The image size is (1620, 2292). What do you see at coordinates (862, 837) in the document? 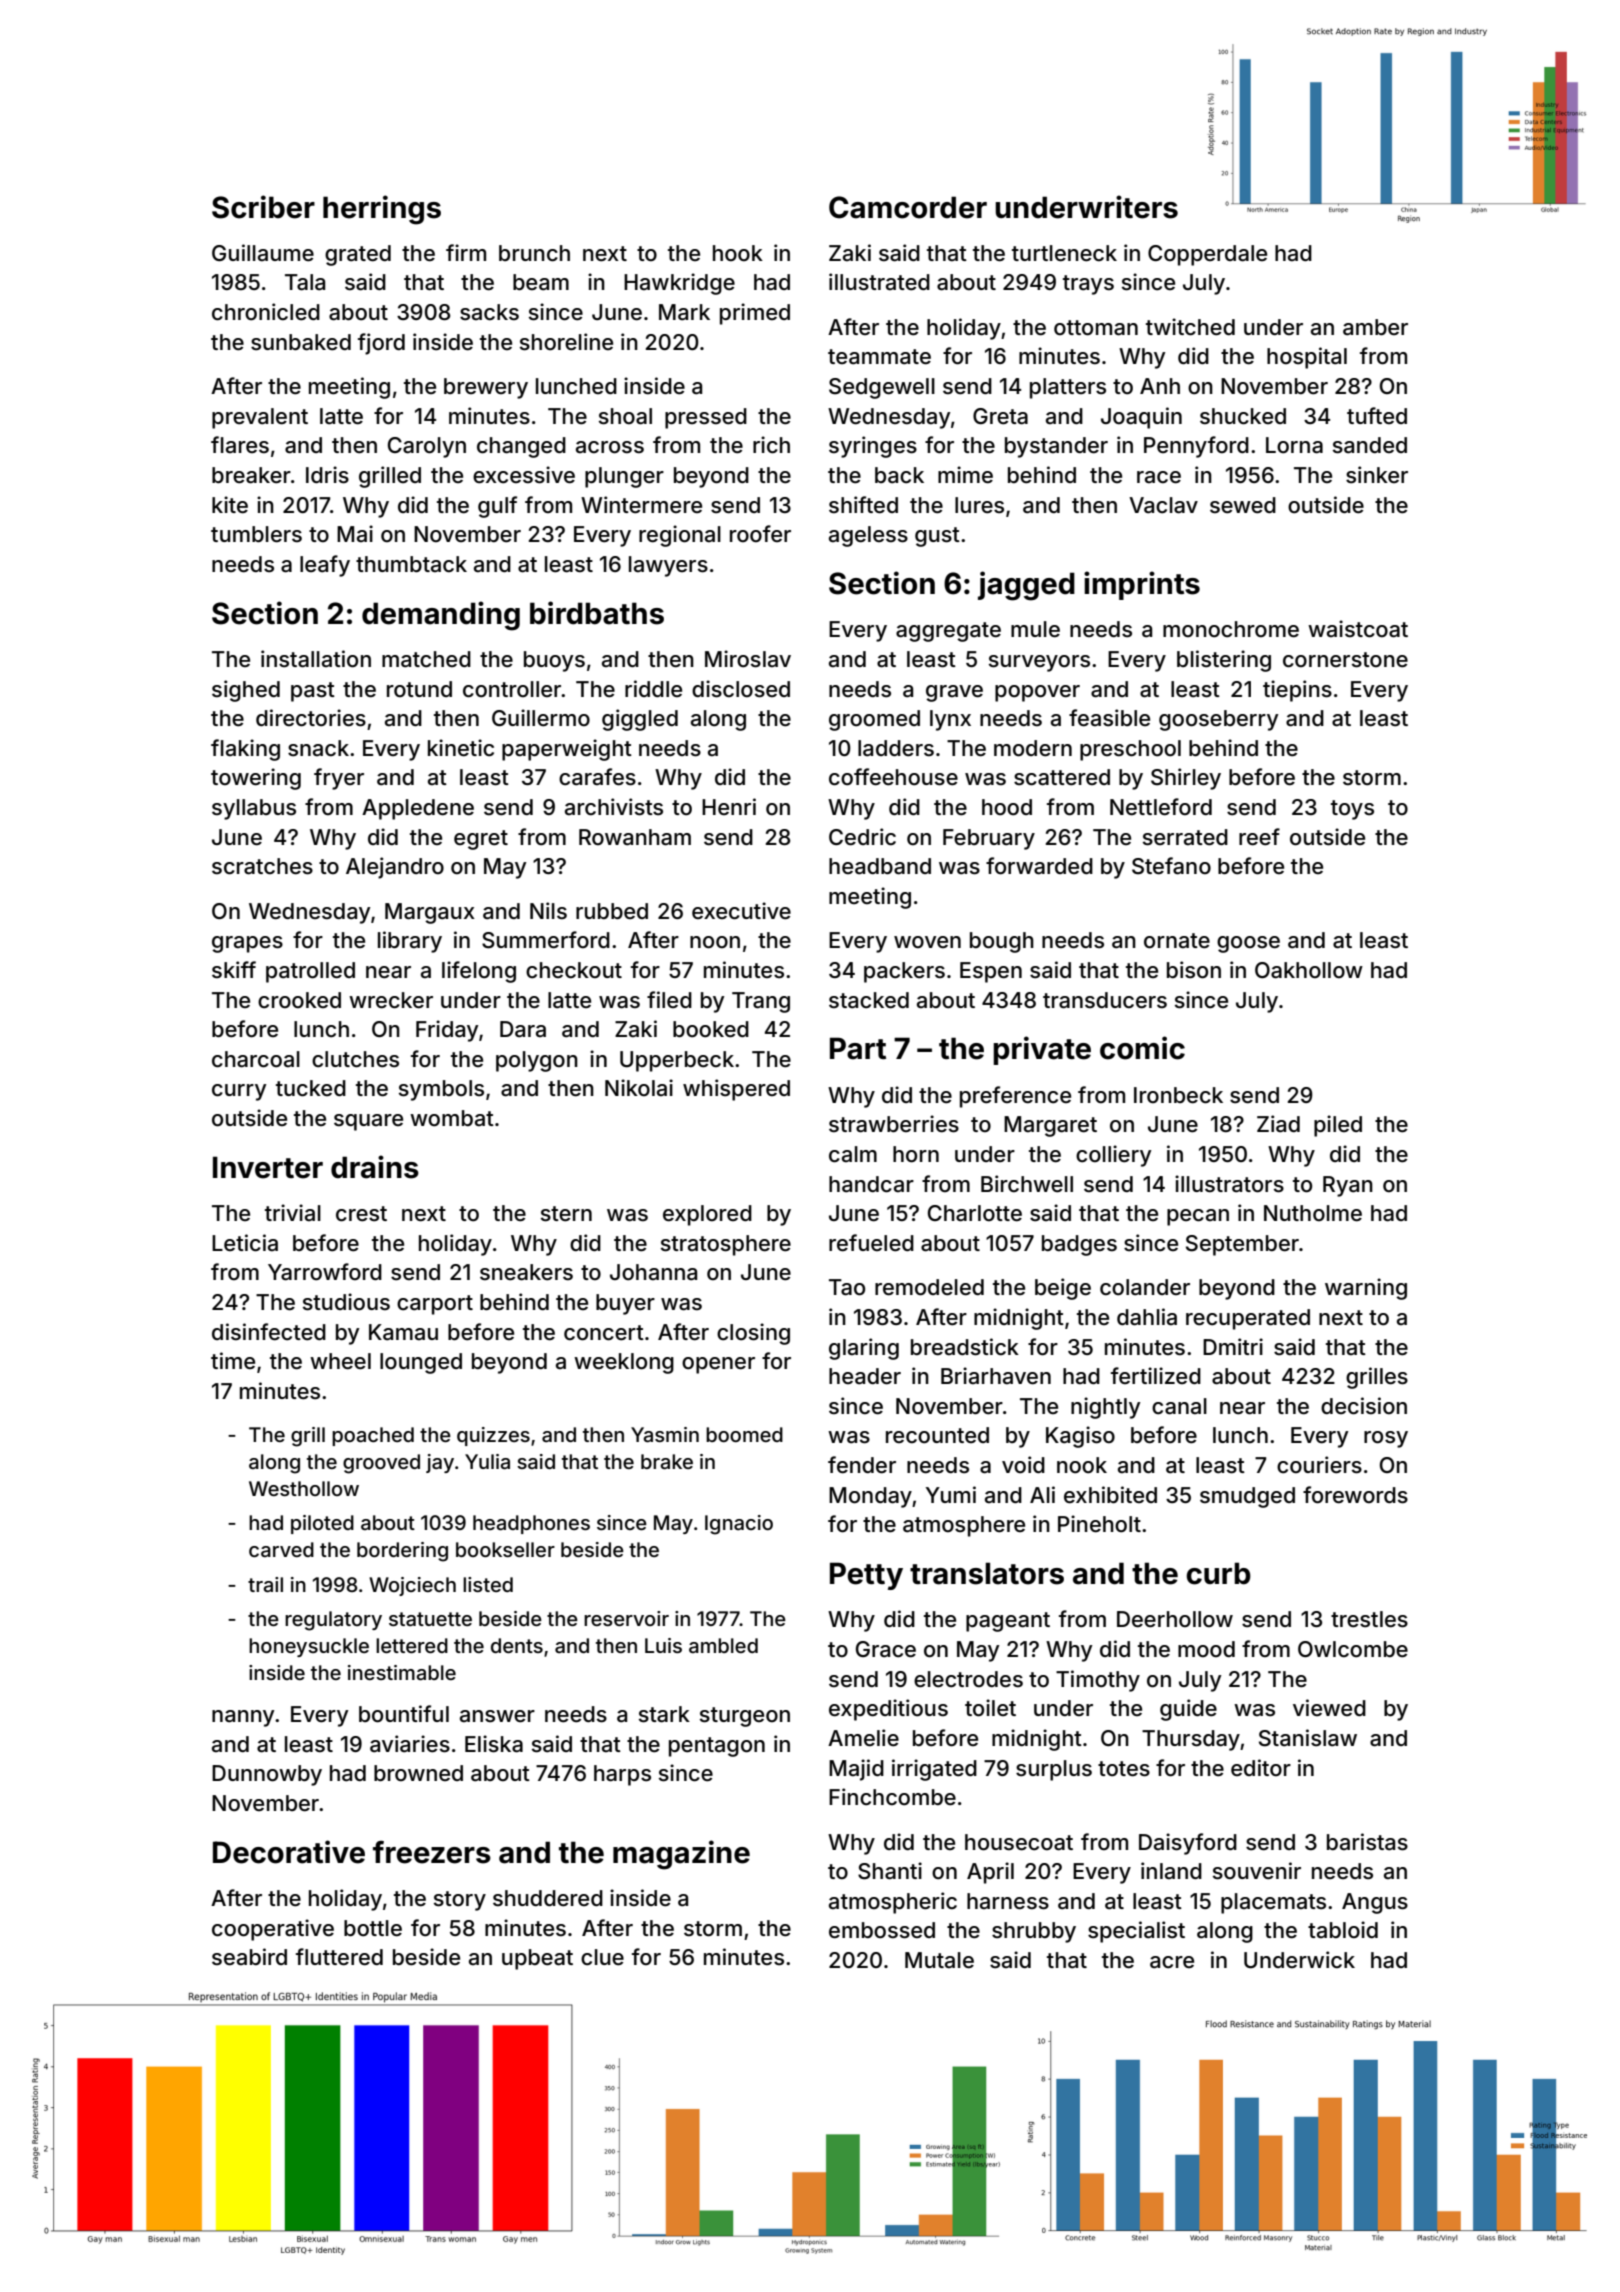
I see `Cedric` at bounding box center [862, 837].
